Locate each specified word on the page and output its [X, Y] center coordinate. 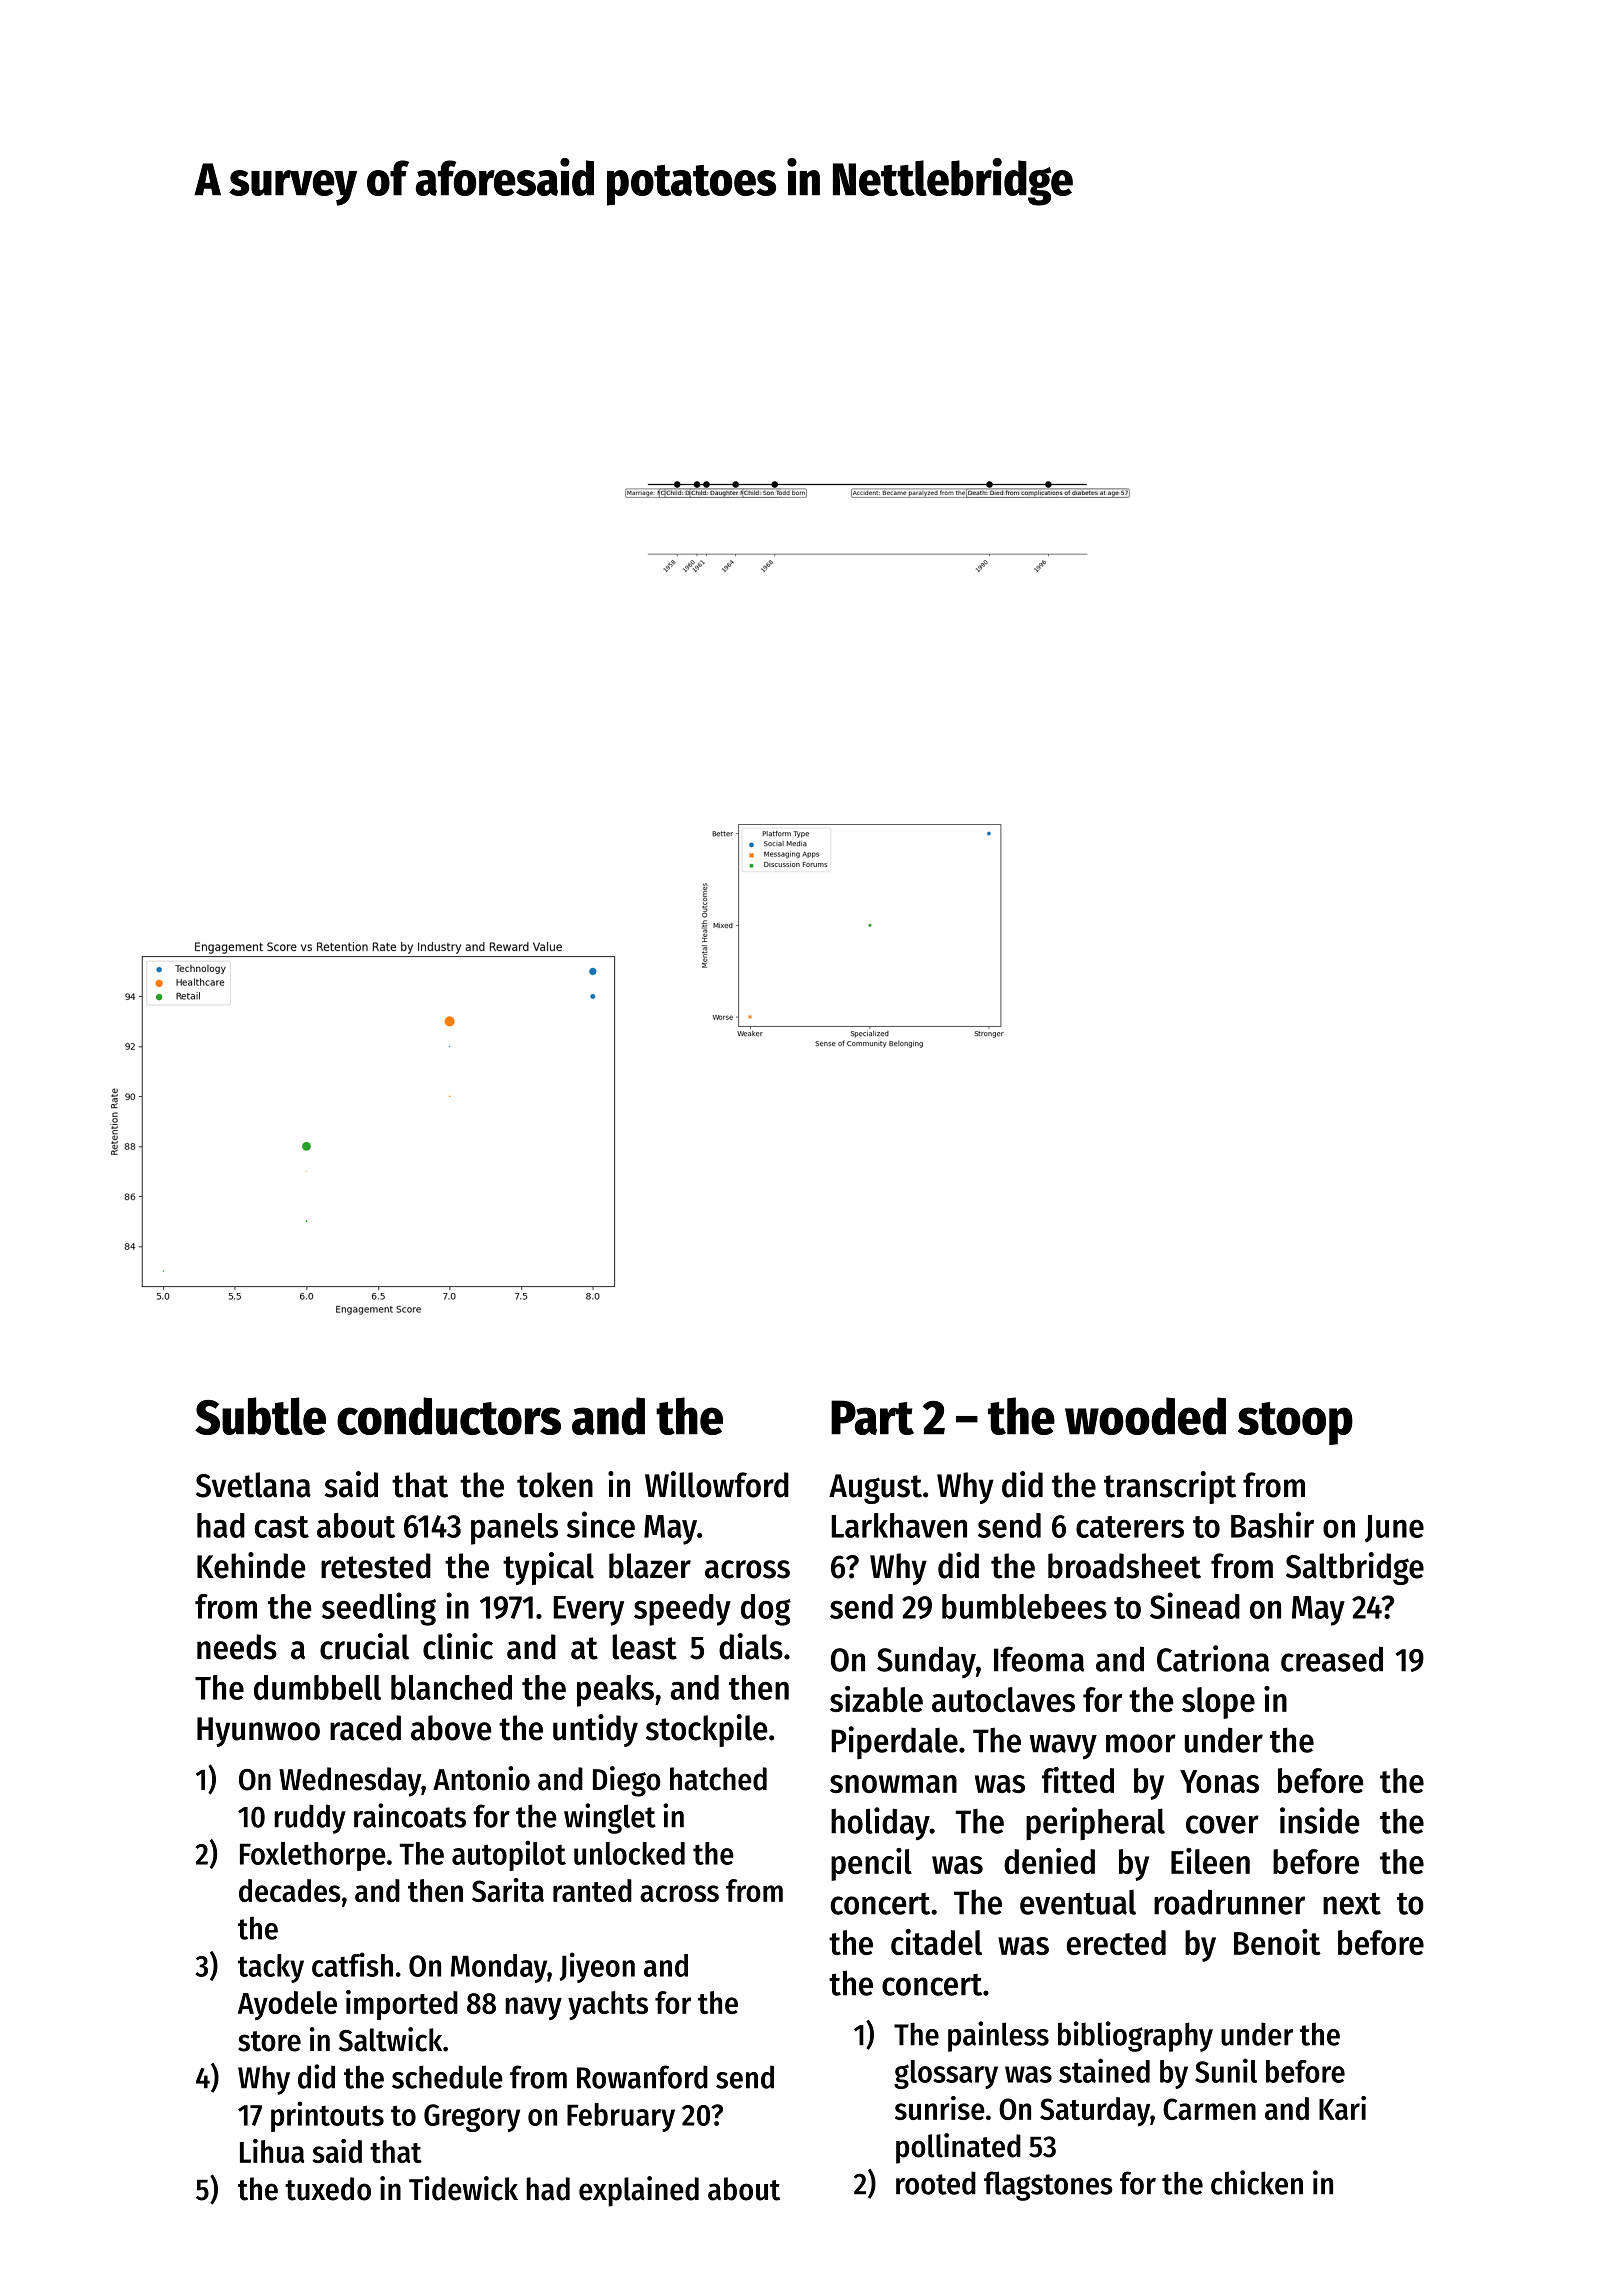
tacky [271, 1968]
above [451, 1728]
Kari [1342, 2108]
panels [514, 1529]
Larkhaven [899, 1525]
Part [872, 1417]
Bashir [1272, 1524]
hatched [718, 1779]
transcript [1170, 1487]
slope [1218, 1703]
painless [998, 2036]
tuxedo [328, 2189]
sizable [876, 1699]
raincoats [410, 1815]
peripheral [1095, 1823]
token [555, 1485]
